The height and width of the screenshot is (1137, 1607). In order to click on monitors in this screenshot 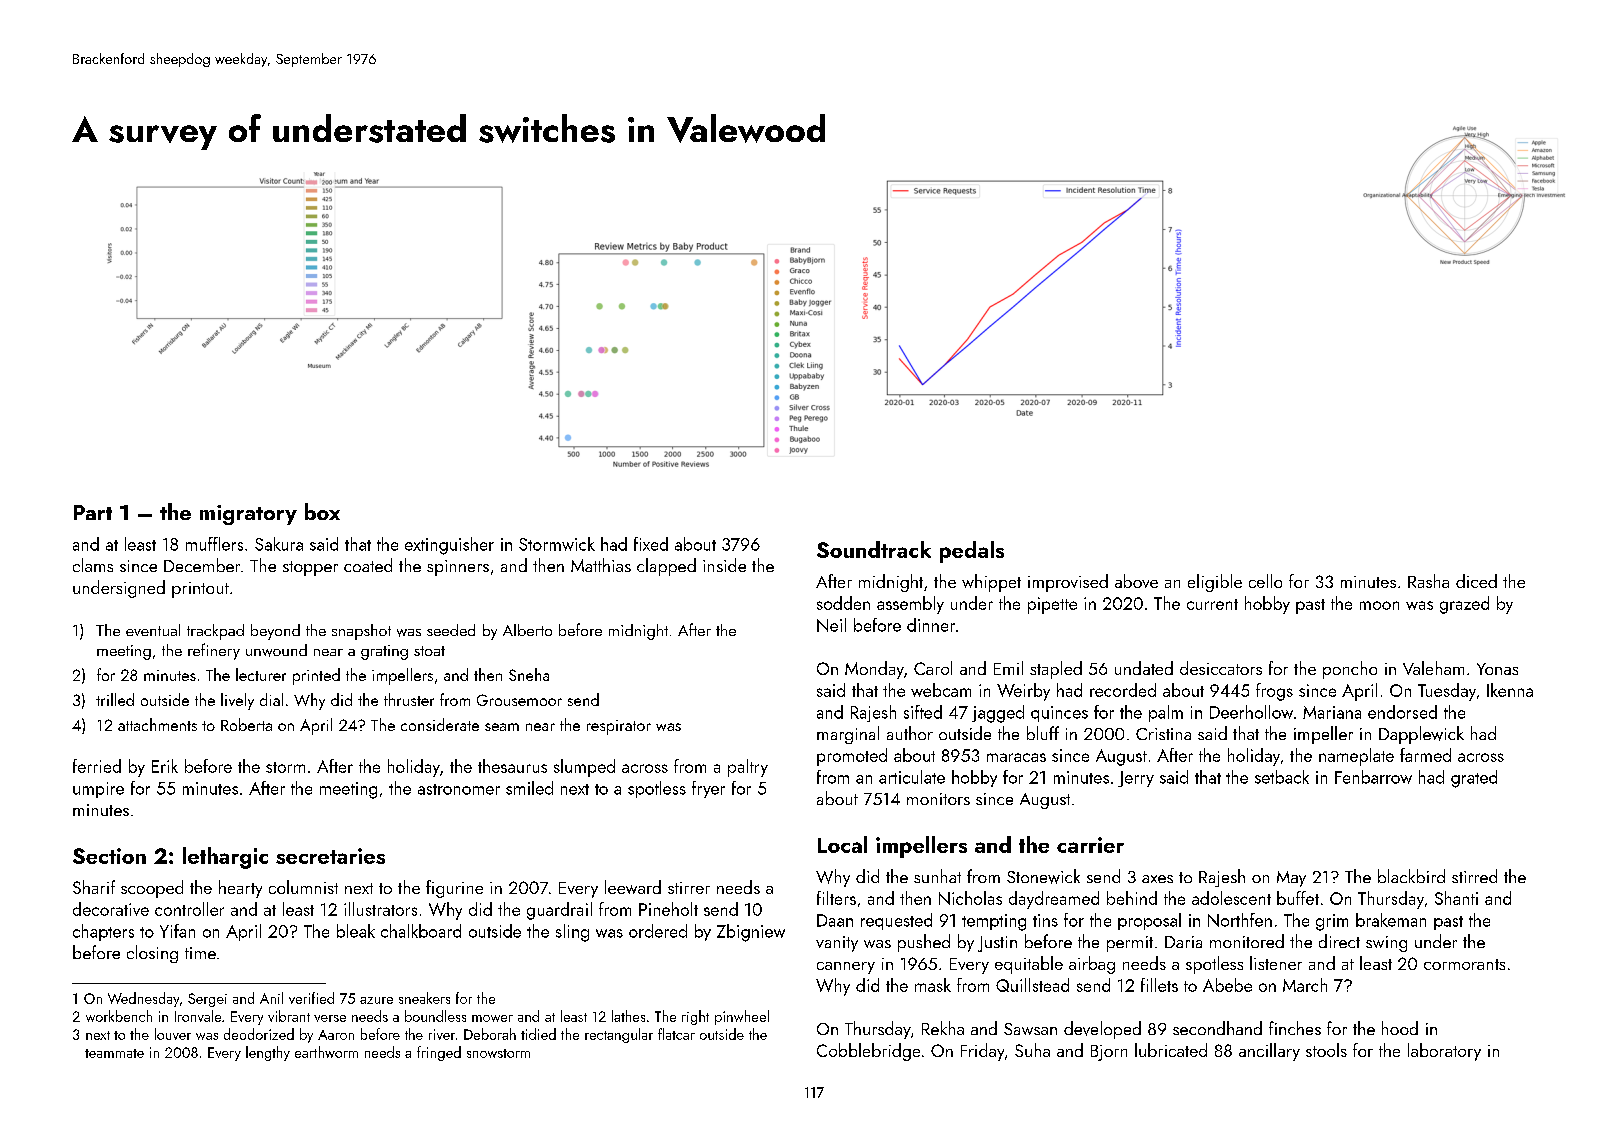, I will do `click(938, 799)`.
